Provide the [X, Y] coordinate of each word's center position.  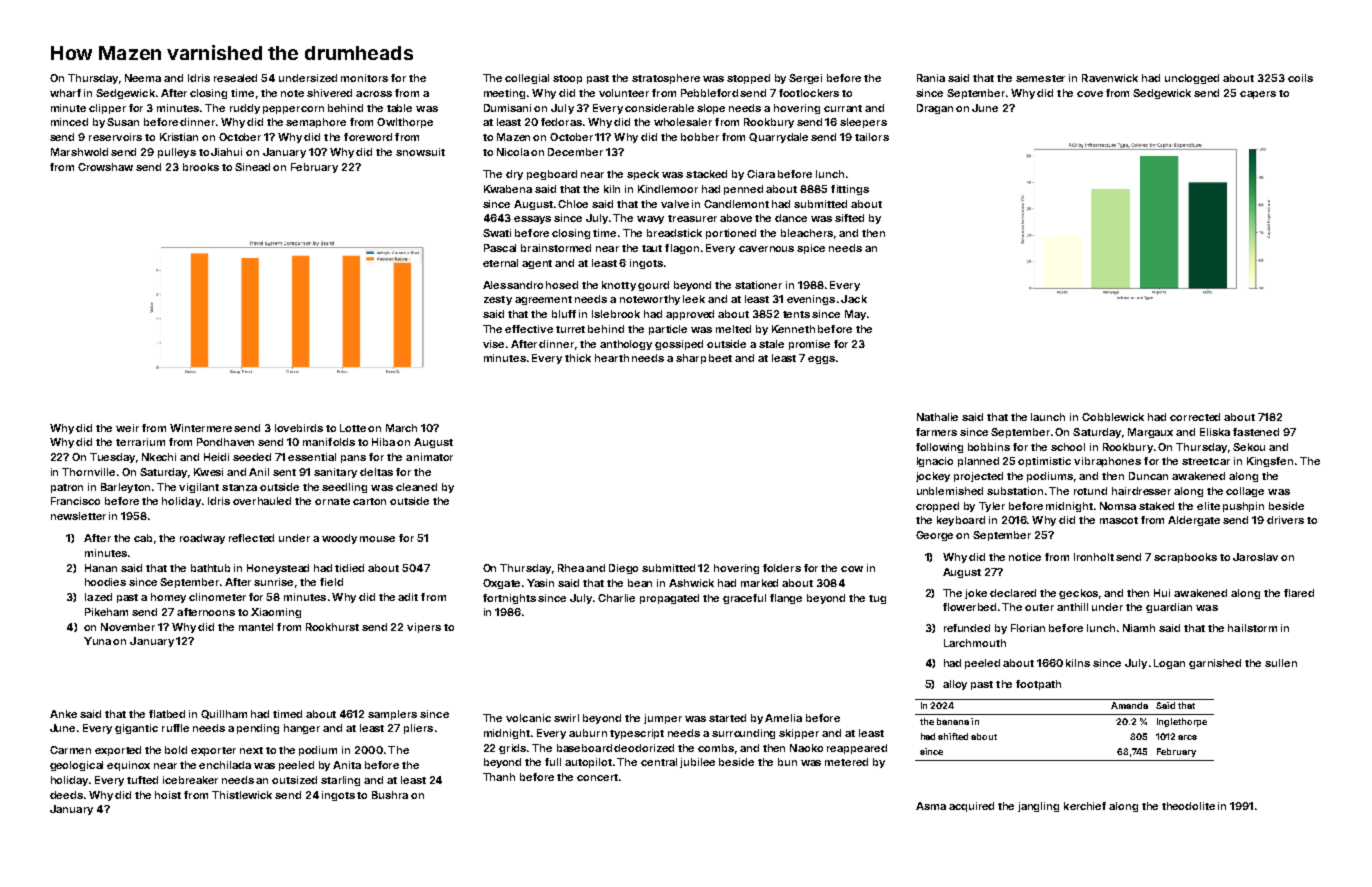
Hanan [101, 568]
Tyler [992, 507]
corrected [1195, 417]
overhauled [262, 501]
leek [694, 299]
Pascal [500, 248]
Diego [623, 569]
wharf [65, 93]
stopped [748, 79]
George [934, 536]
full [553, 762]
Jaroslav [1255, 557]
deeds [66, 795]
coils [1300, 78]
